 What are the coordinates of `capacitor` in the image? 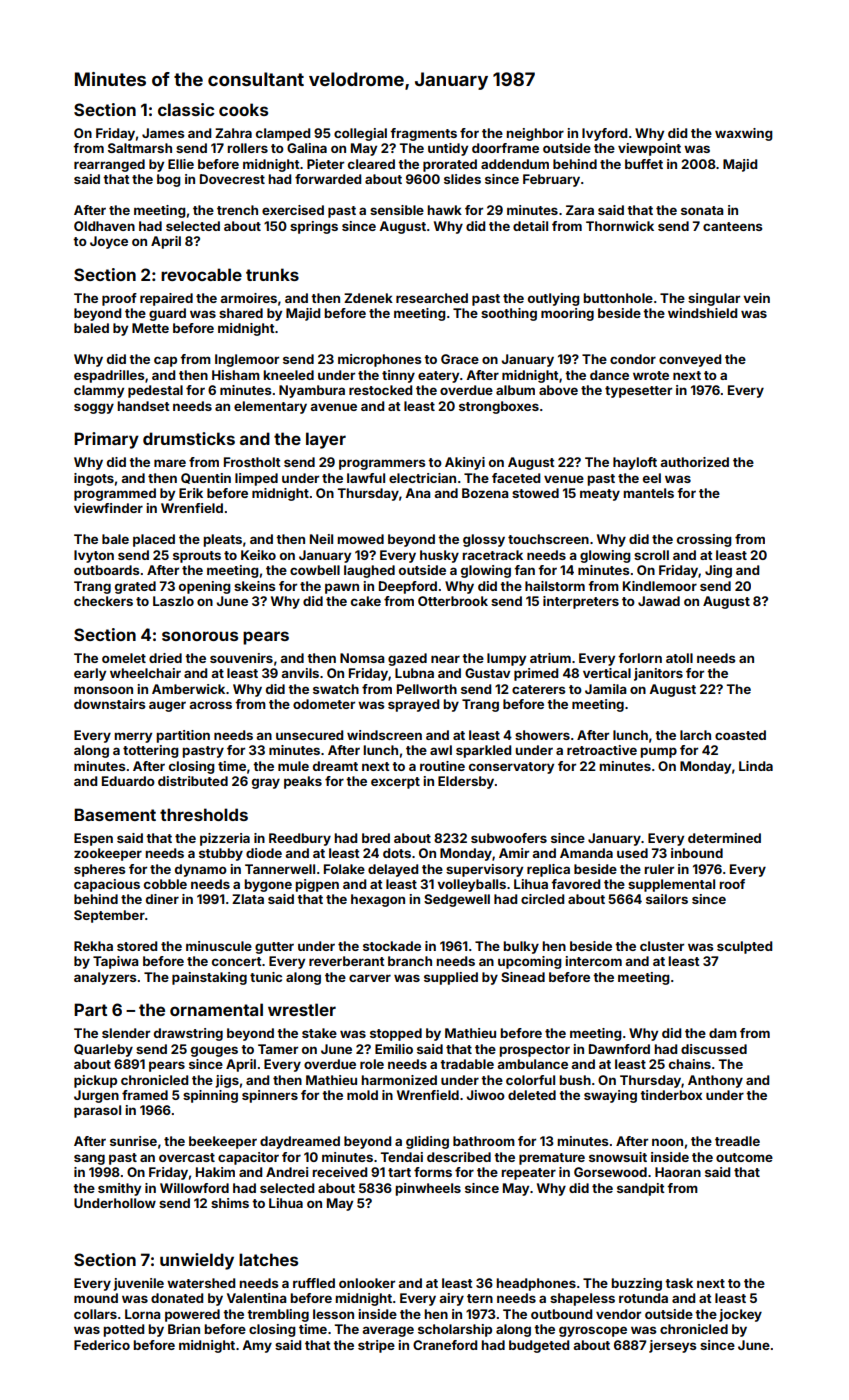 It's located at (248, 1158).
